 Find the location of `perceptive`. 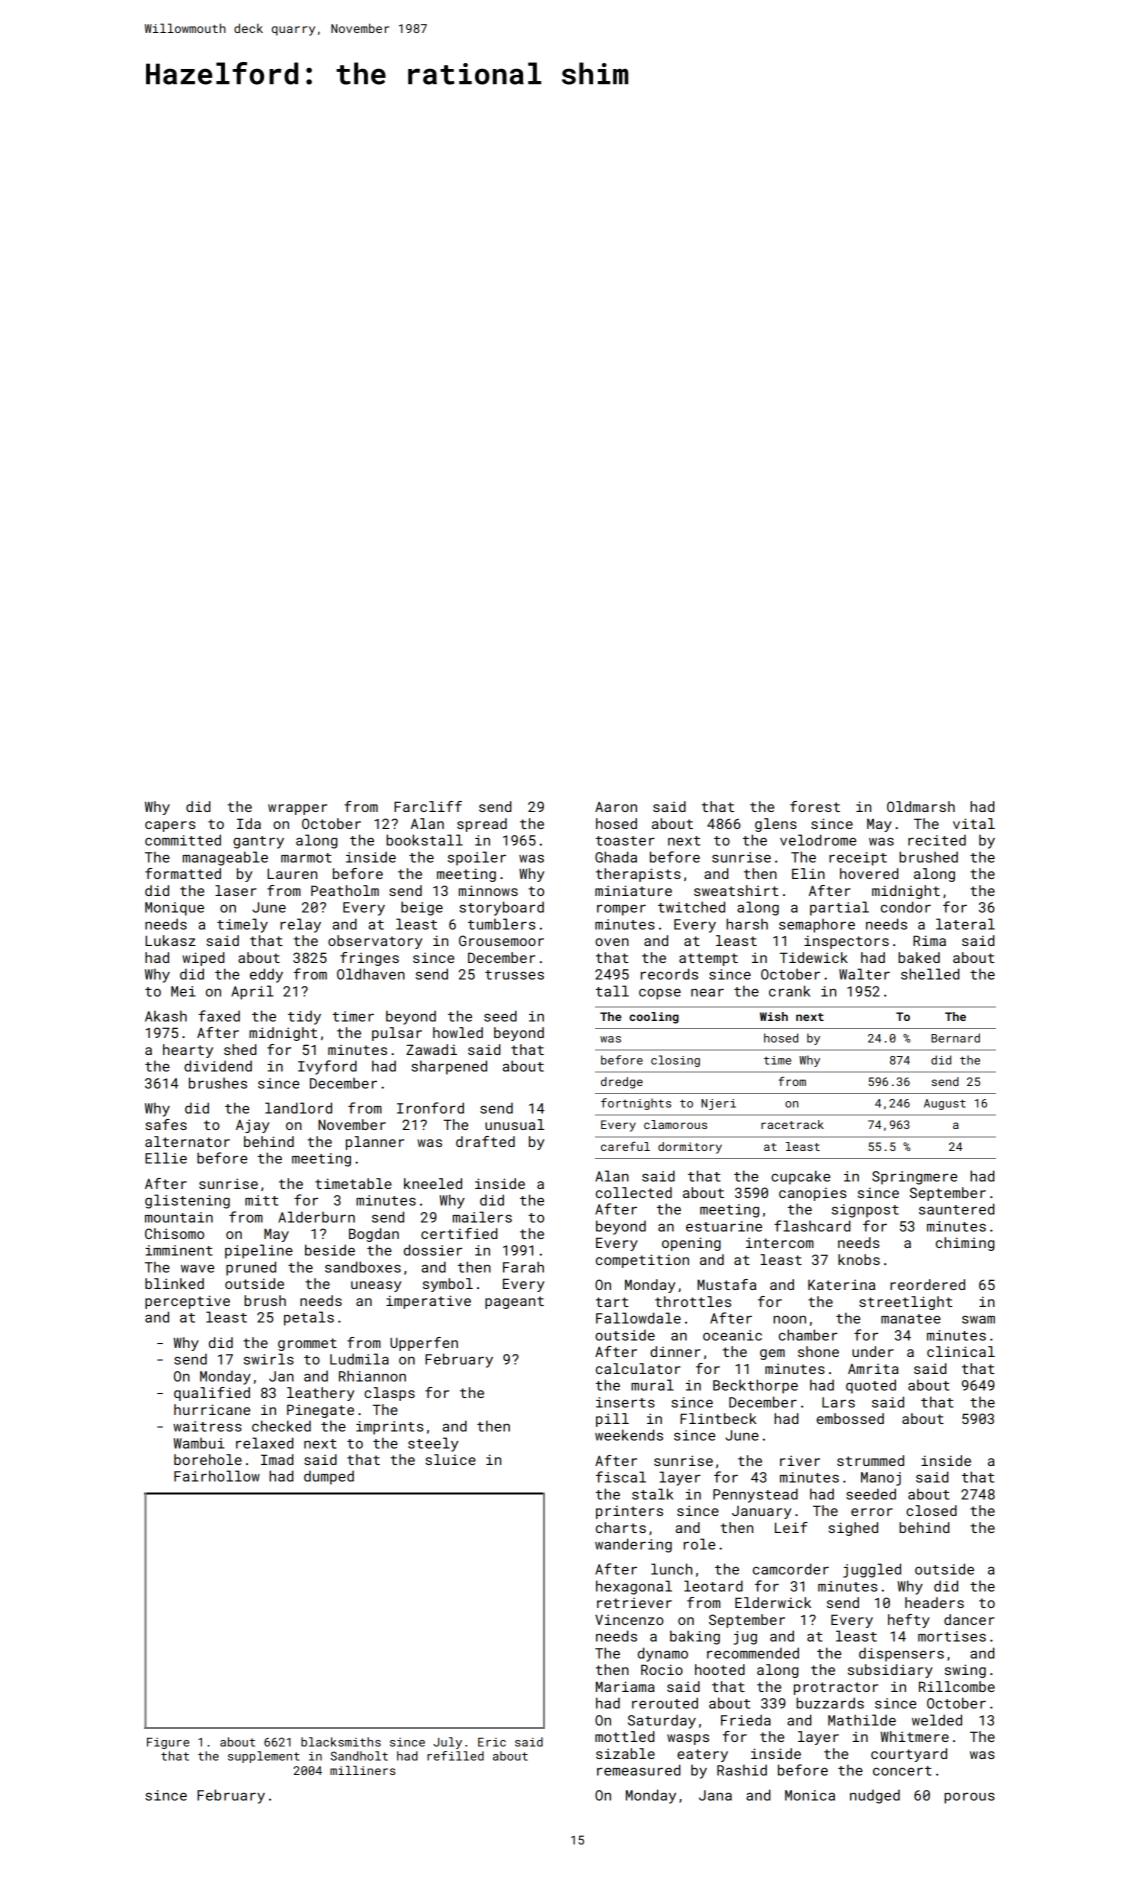

perceptive is located at coordinates (187, 1302).
